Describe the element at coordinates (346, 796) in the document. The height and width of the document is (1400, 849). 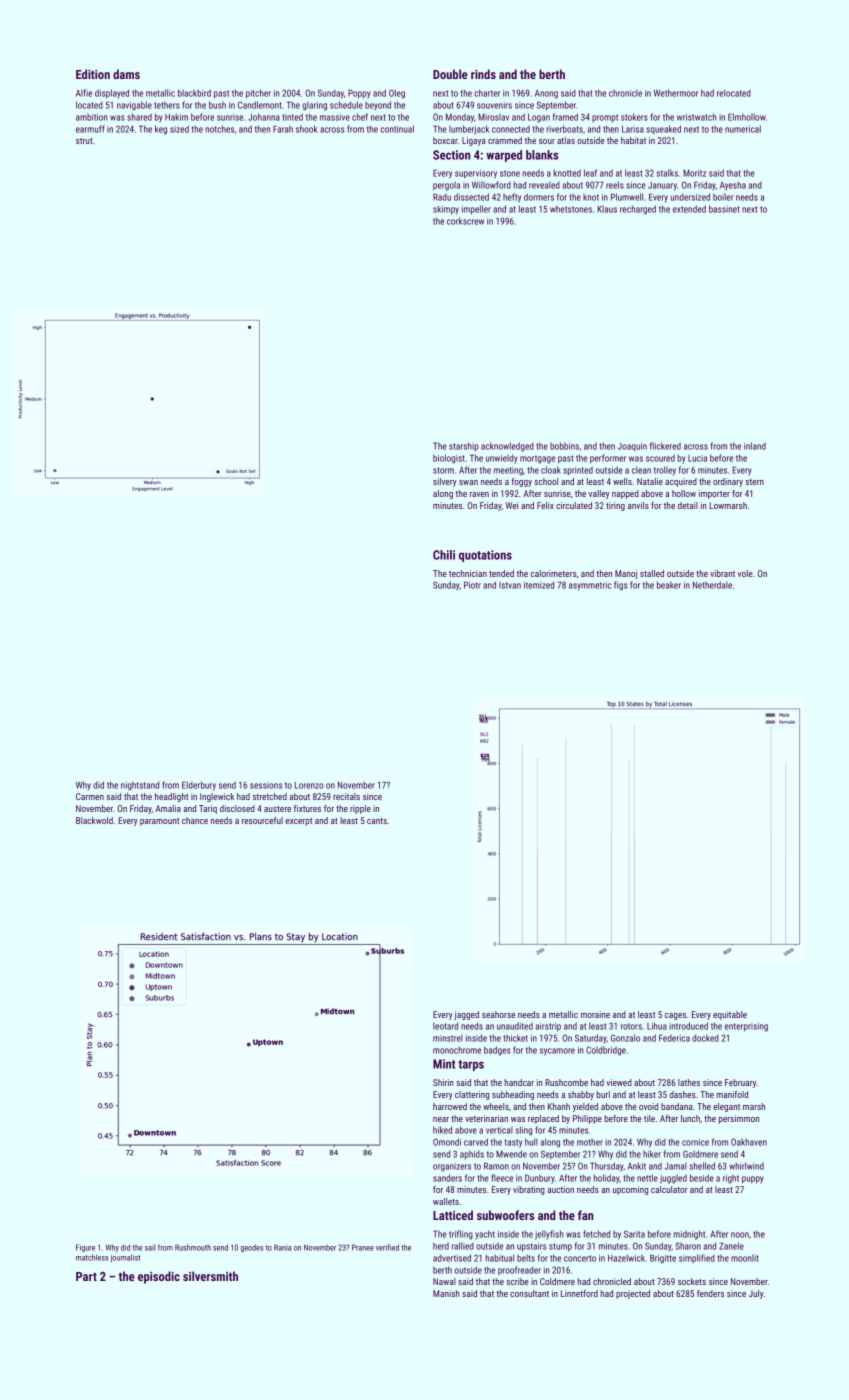
I see `recitals` at that location.
